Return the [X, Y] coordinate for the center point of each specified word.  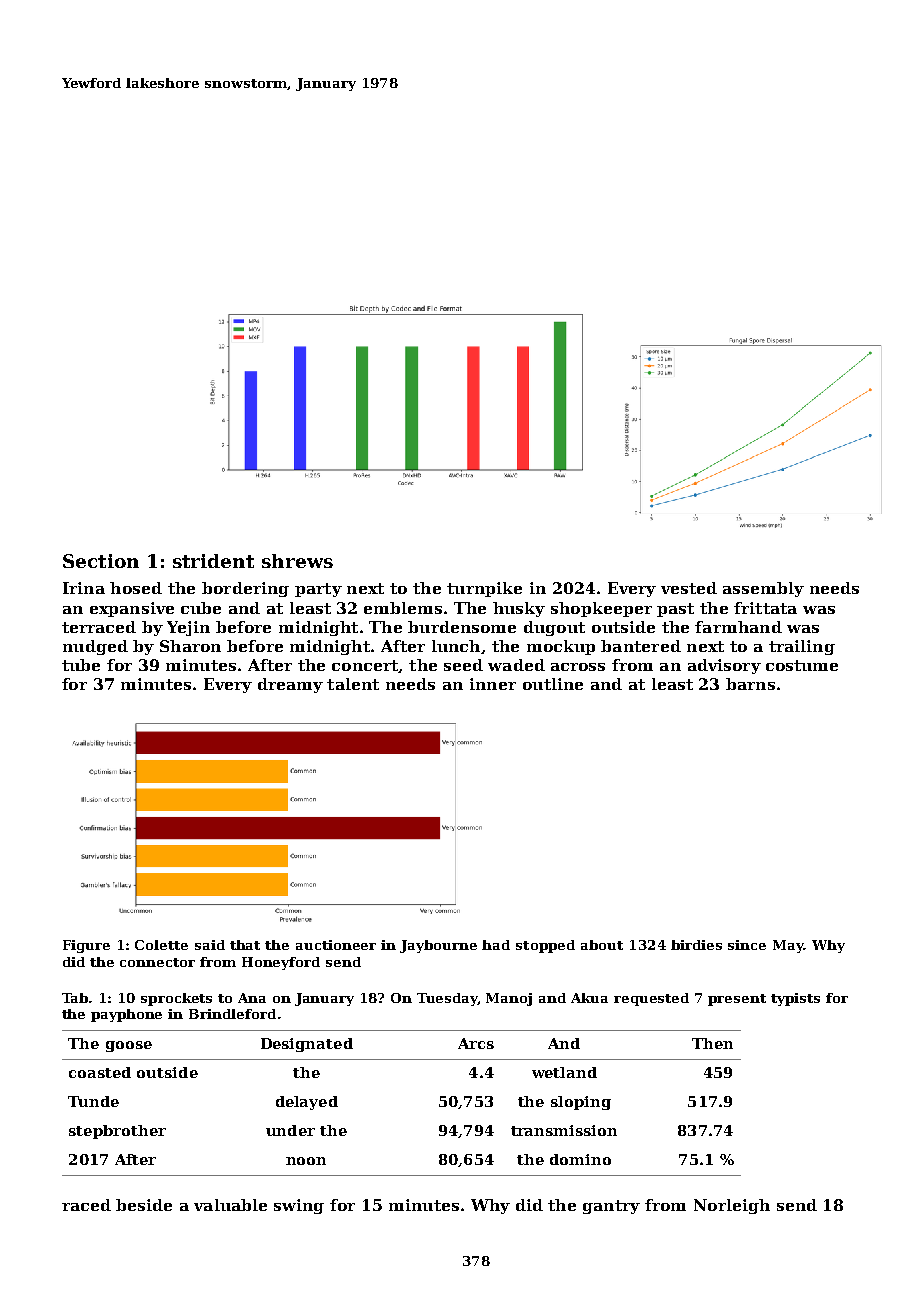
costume [802, 665]
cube [201, 608]
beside [144, 1205]
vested [689, 588]
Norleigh [732, 1206]
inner [493, 684]
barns [750, 684]
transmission [564, 1130]
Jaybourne [438, 946]
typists [795, 999]
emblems [403, 608]
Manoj [509, 999]
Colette [161, 945]
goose [129, 1046]
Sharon [190, 646]
